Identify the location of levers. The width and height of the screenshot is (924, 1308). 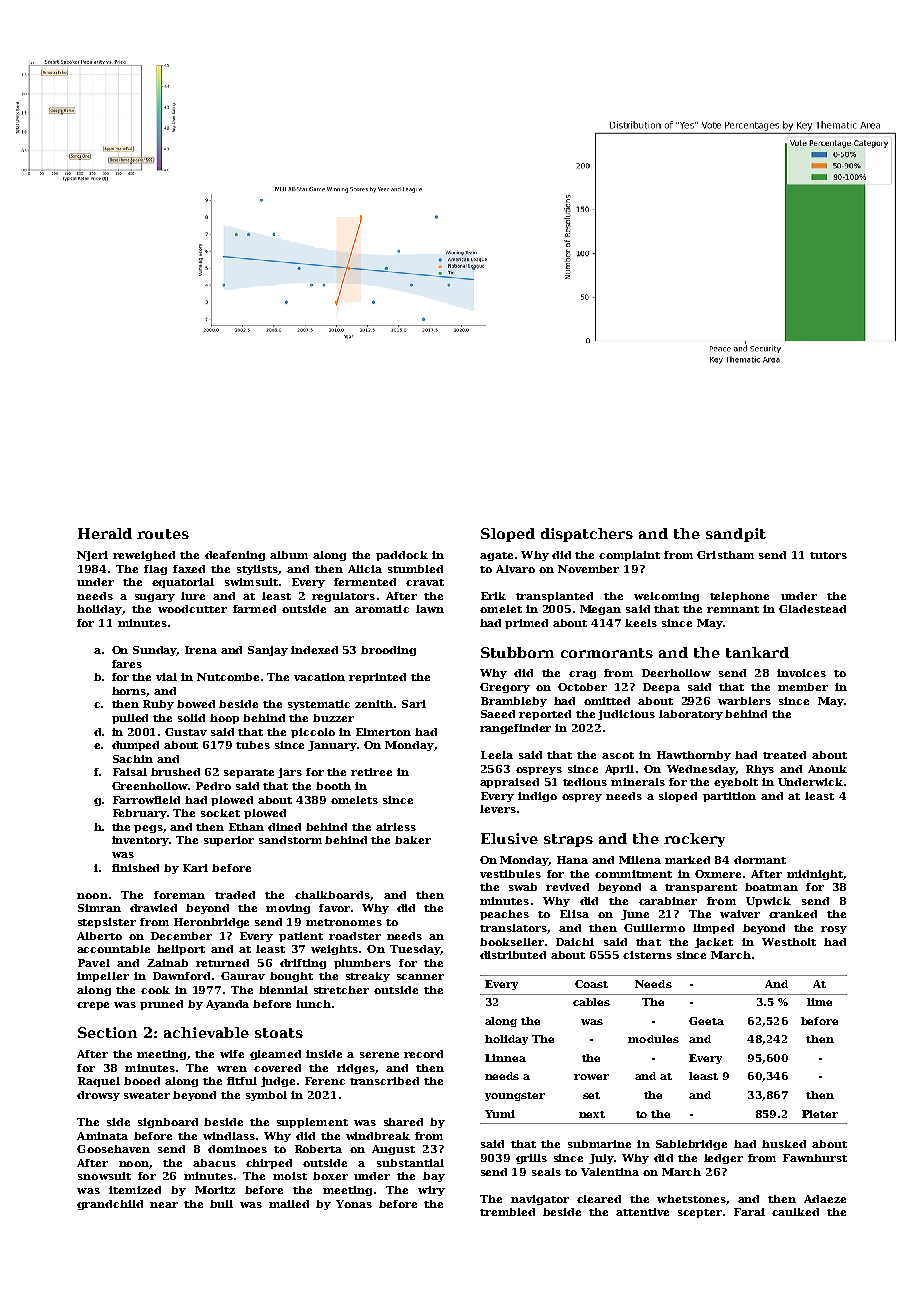
(498, 809).
